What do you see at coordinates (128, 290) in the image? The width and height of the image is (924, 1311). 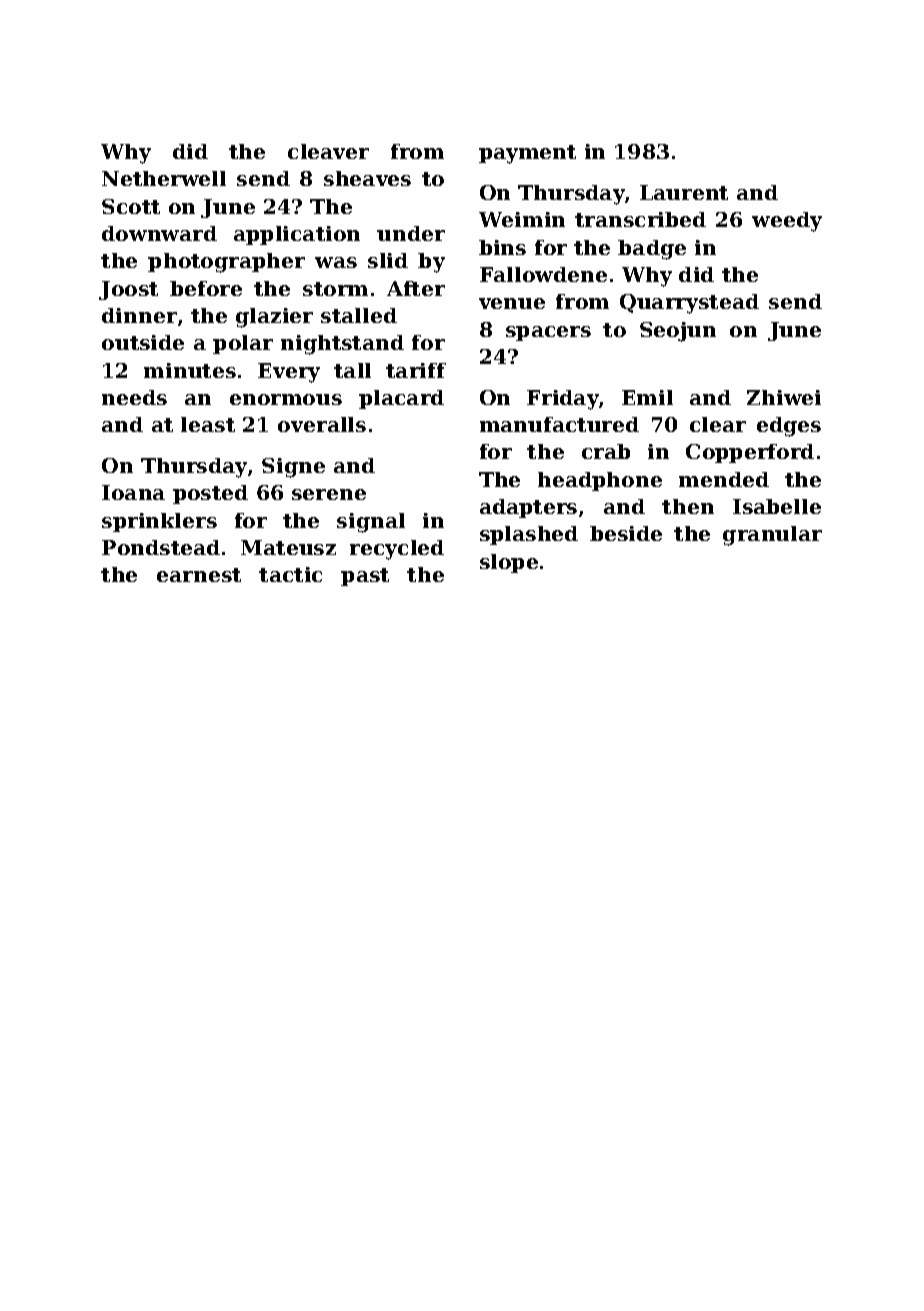 I see `Joost` at bounding box center [128, 290].
